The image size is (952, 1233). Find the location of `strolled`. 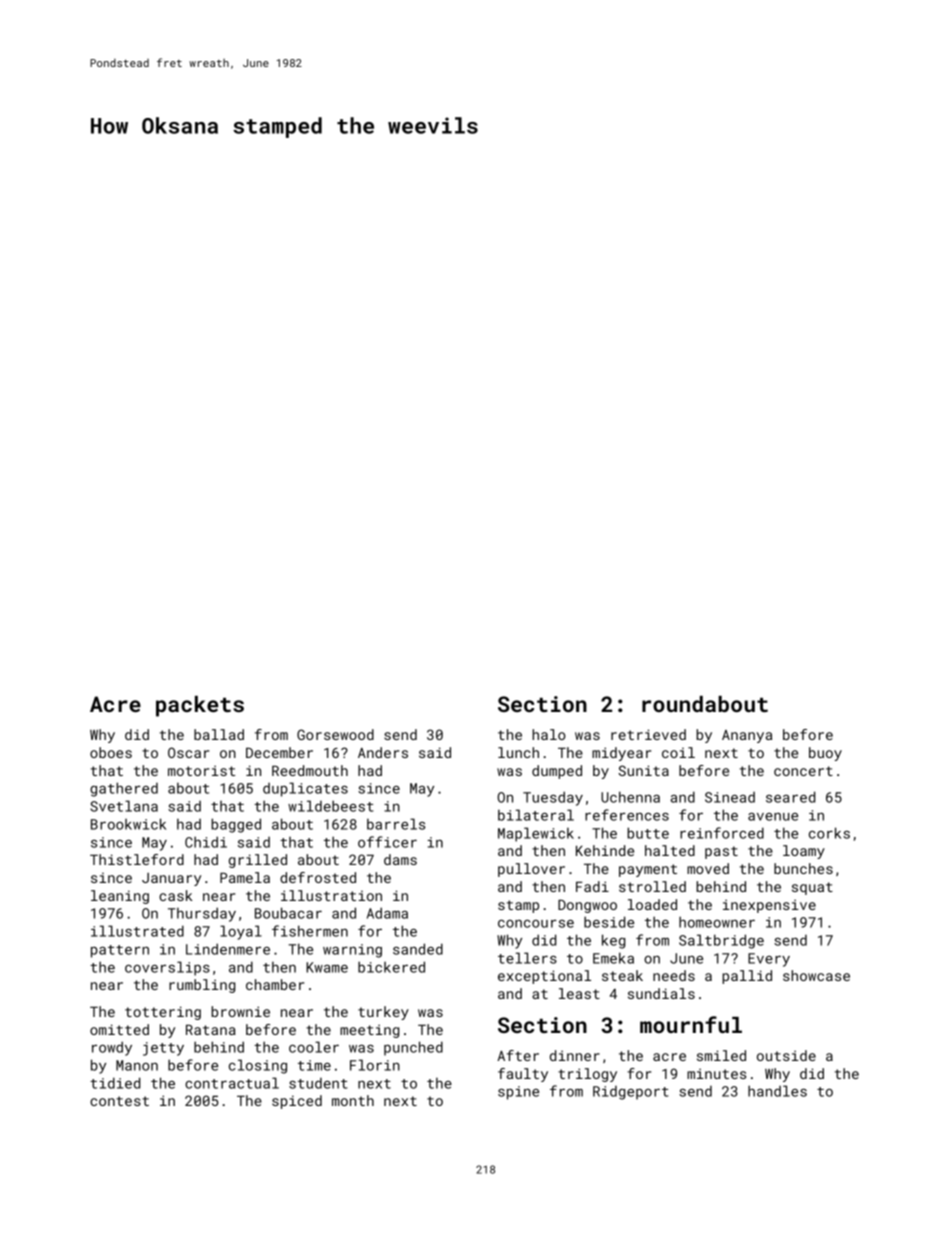

strolled is located at coordinates (652, 886).
